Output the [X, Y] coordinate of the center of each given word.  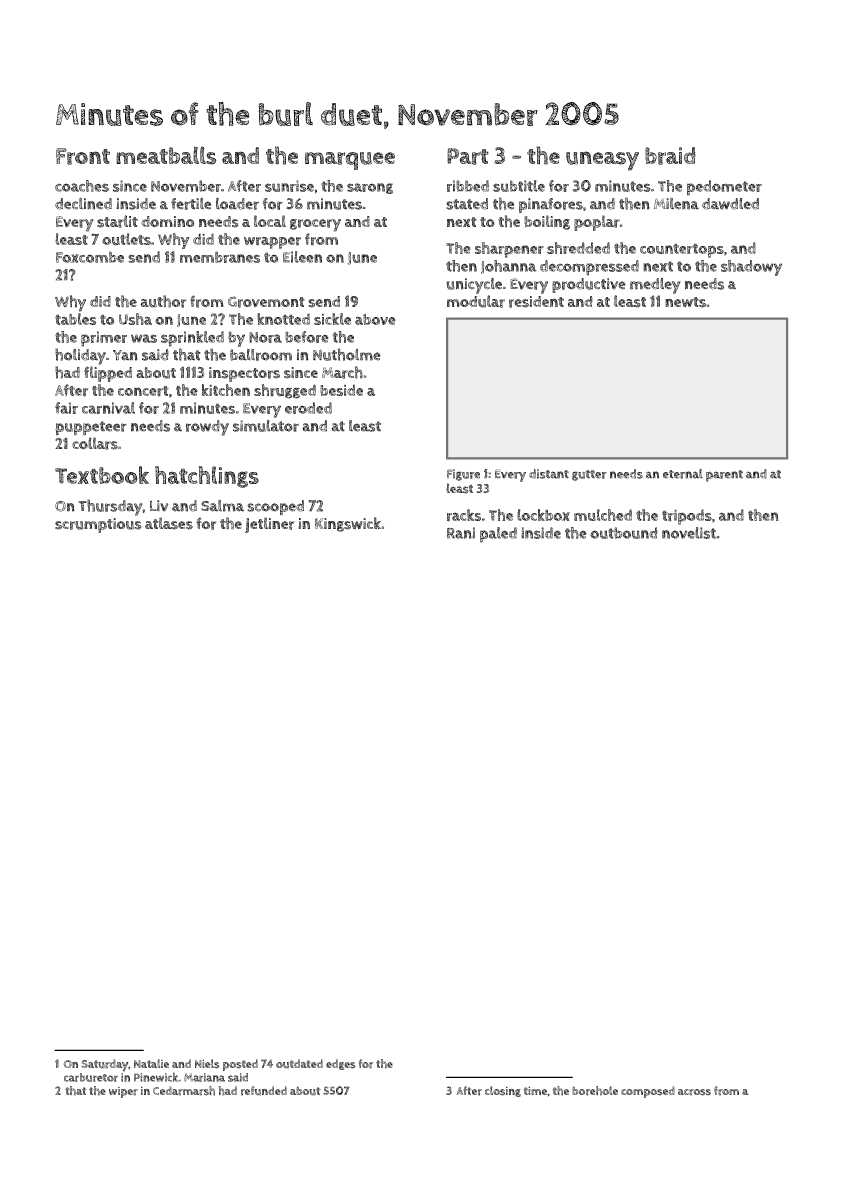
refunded [264, 1091]
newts [685, 302]
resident [536, 302]
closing [503, 1091]
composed [648, 1092]
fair [66, 408]
